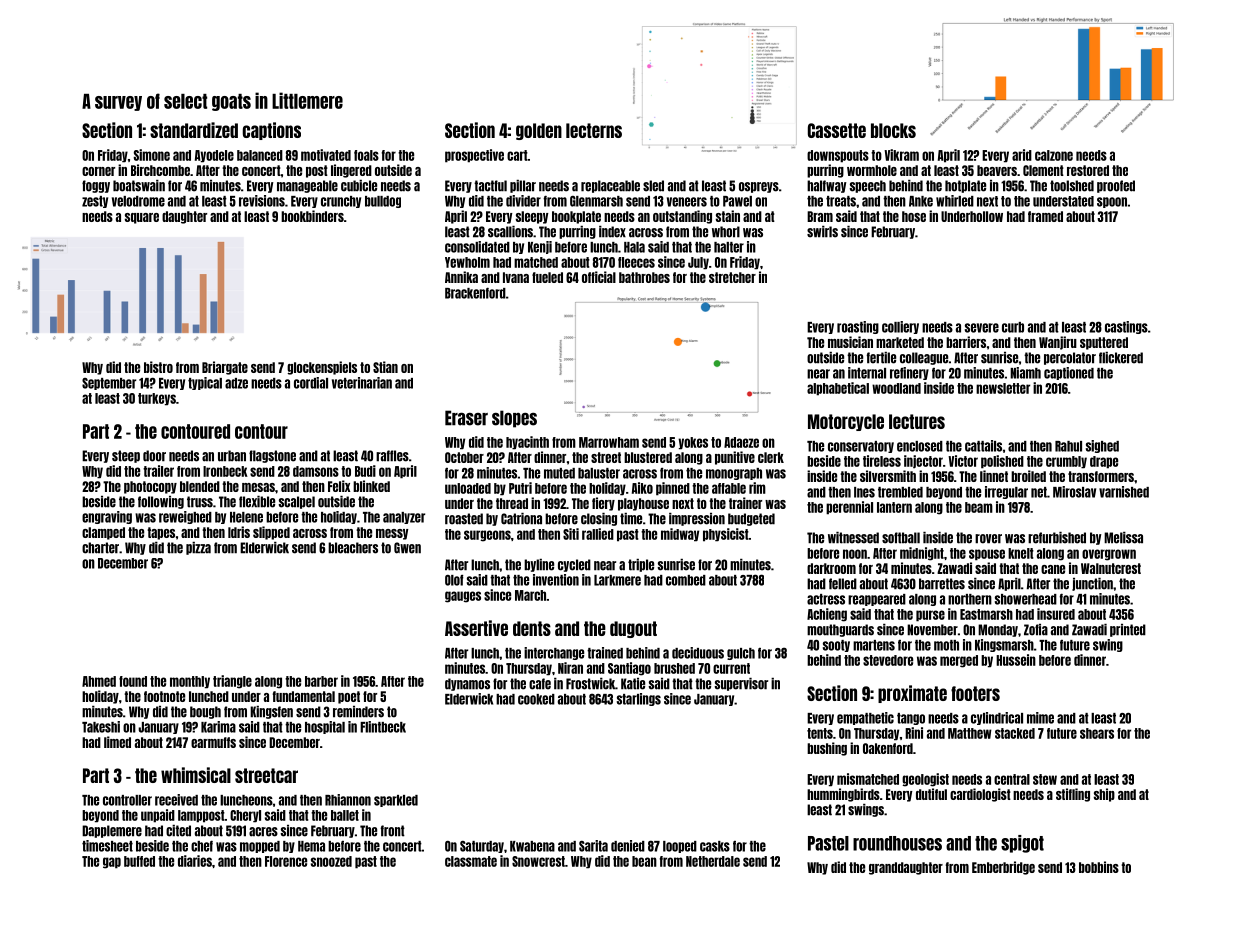 The image size is (1233, 952). Describe the element at coordinates (407, 548) in the screenshot. I see `Gwen` at that location.
